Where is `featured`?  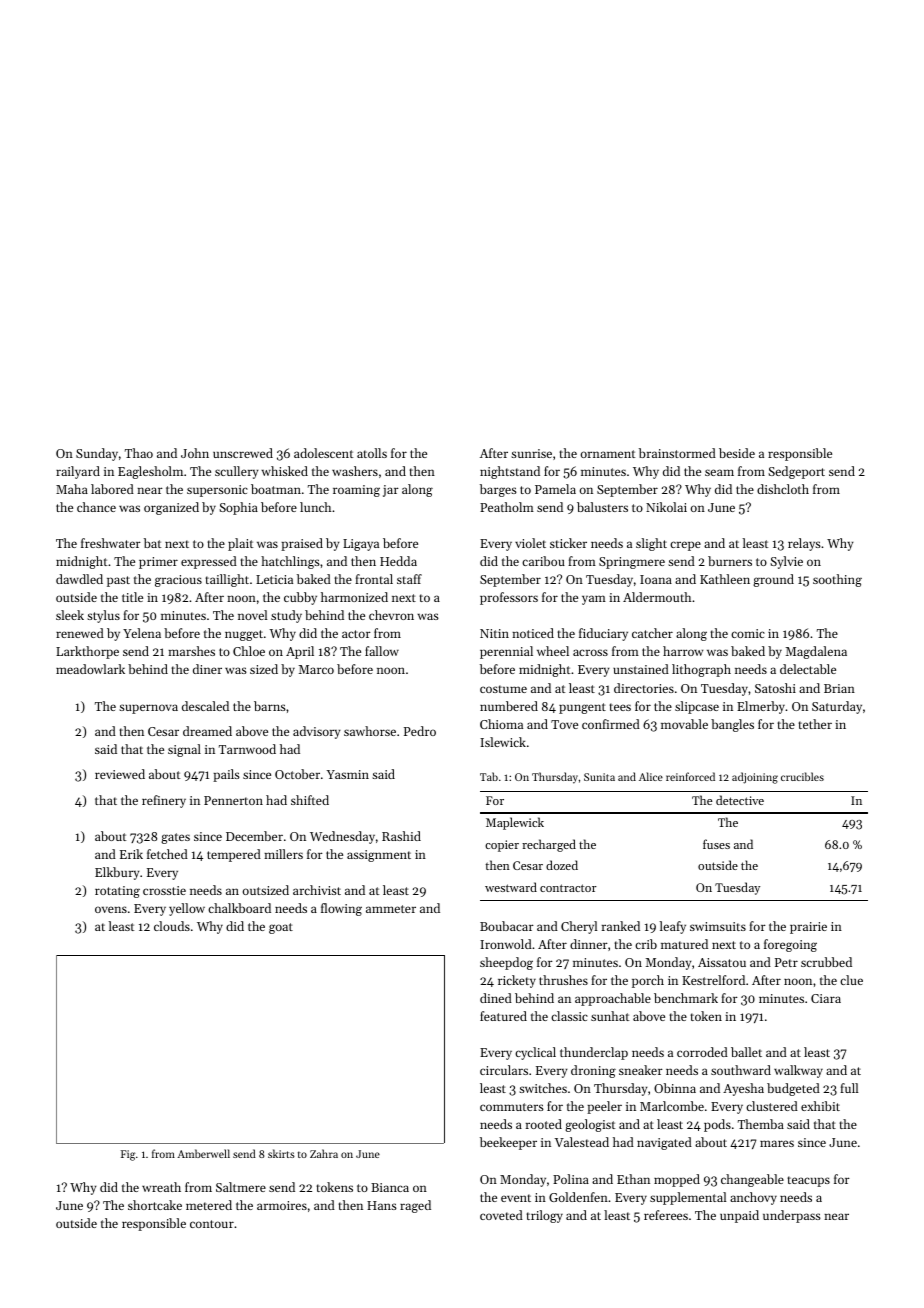 featured is located at coordinates (503, 1016).
